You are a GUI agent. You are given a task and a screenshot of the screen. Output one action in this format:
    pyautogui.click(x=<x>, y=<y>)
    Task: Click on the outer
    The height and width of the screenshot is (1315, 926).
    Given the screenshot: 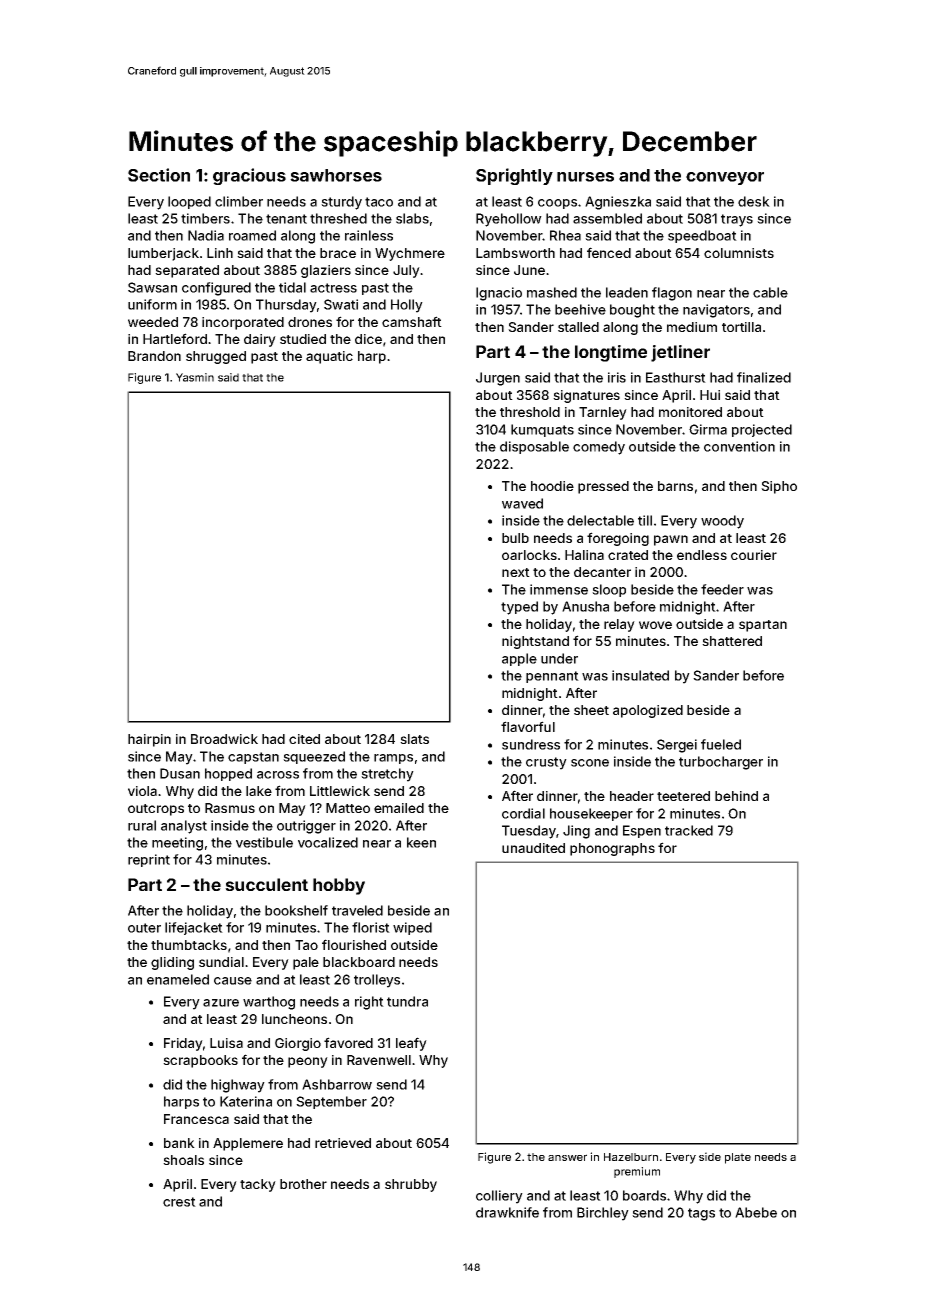 What is the action you would take?
    pyautogui.click(x=144, y=928)
